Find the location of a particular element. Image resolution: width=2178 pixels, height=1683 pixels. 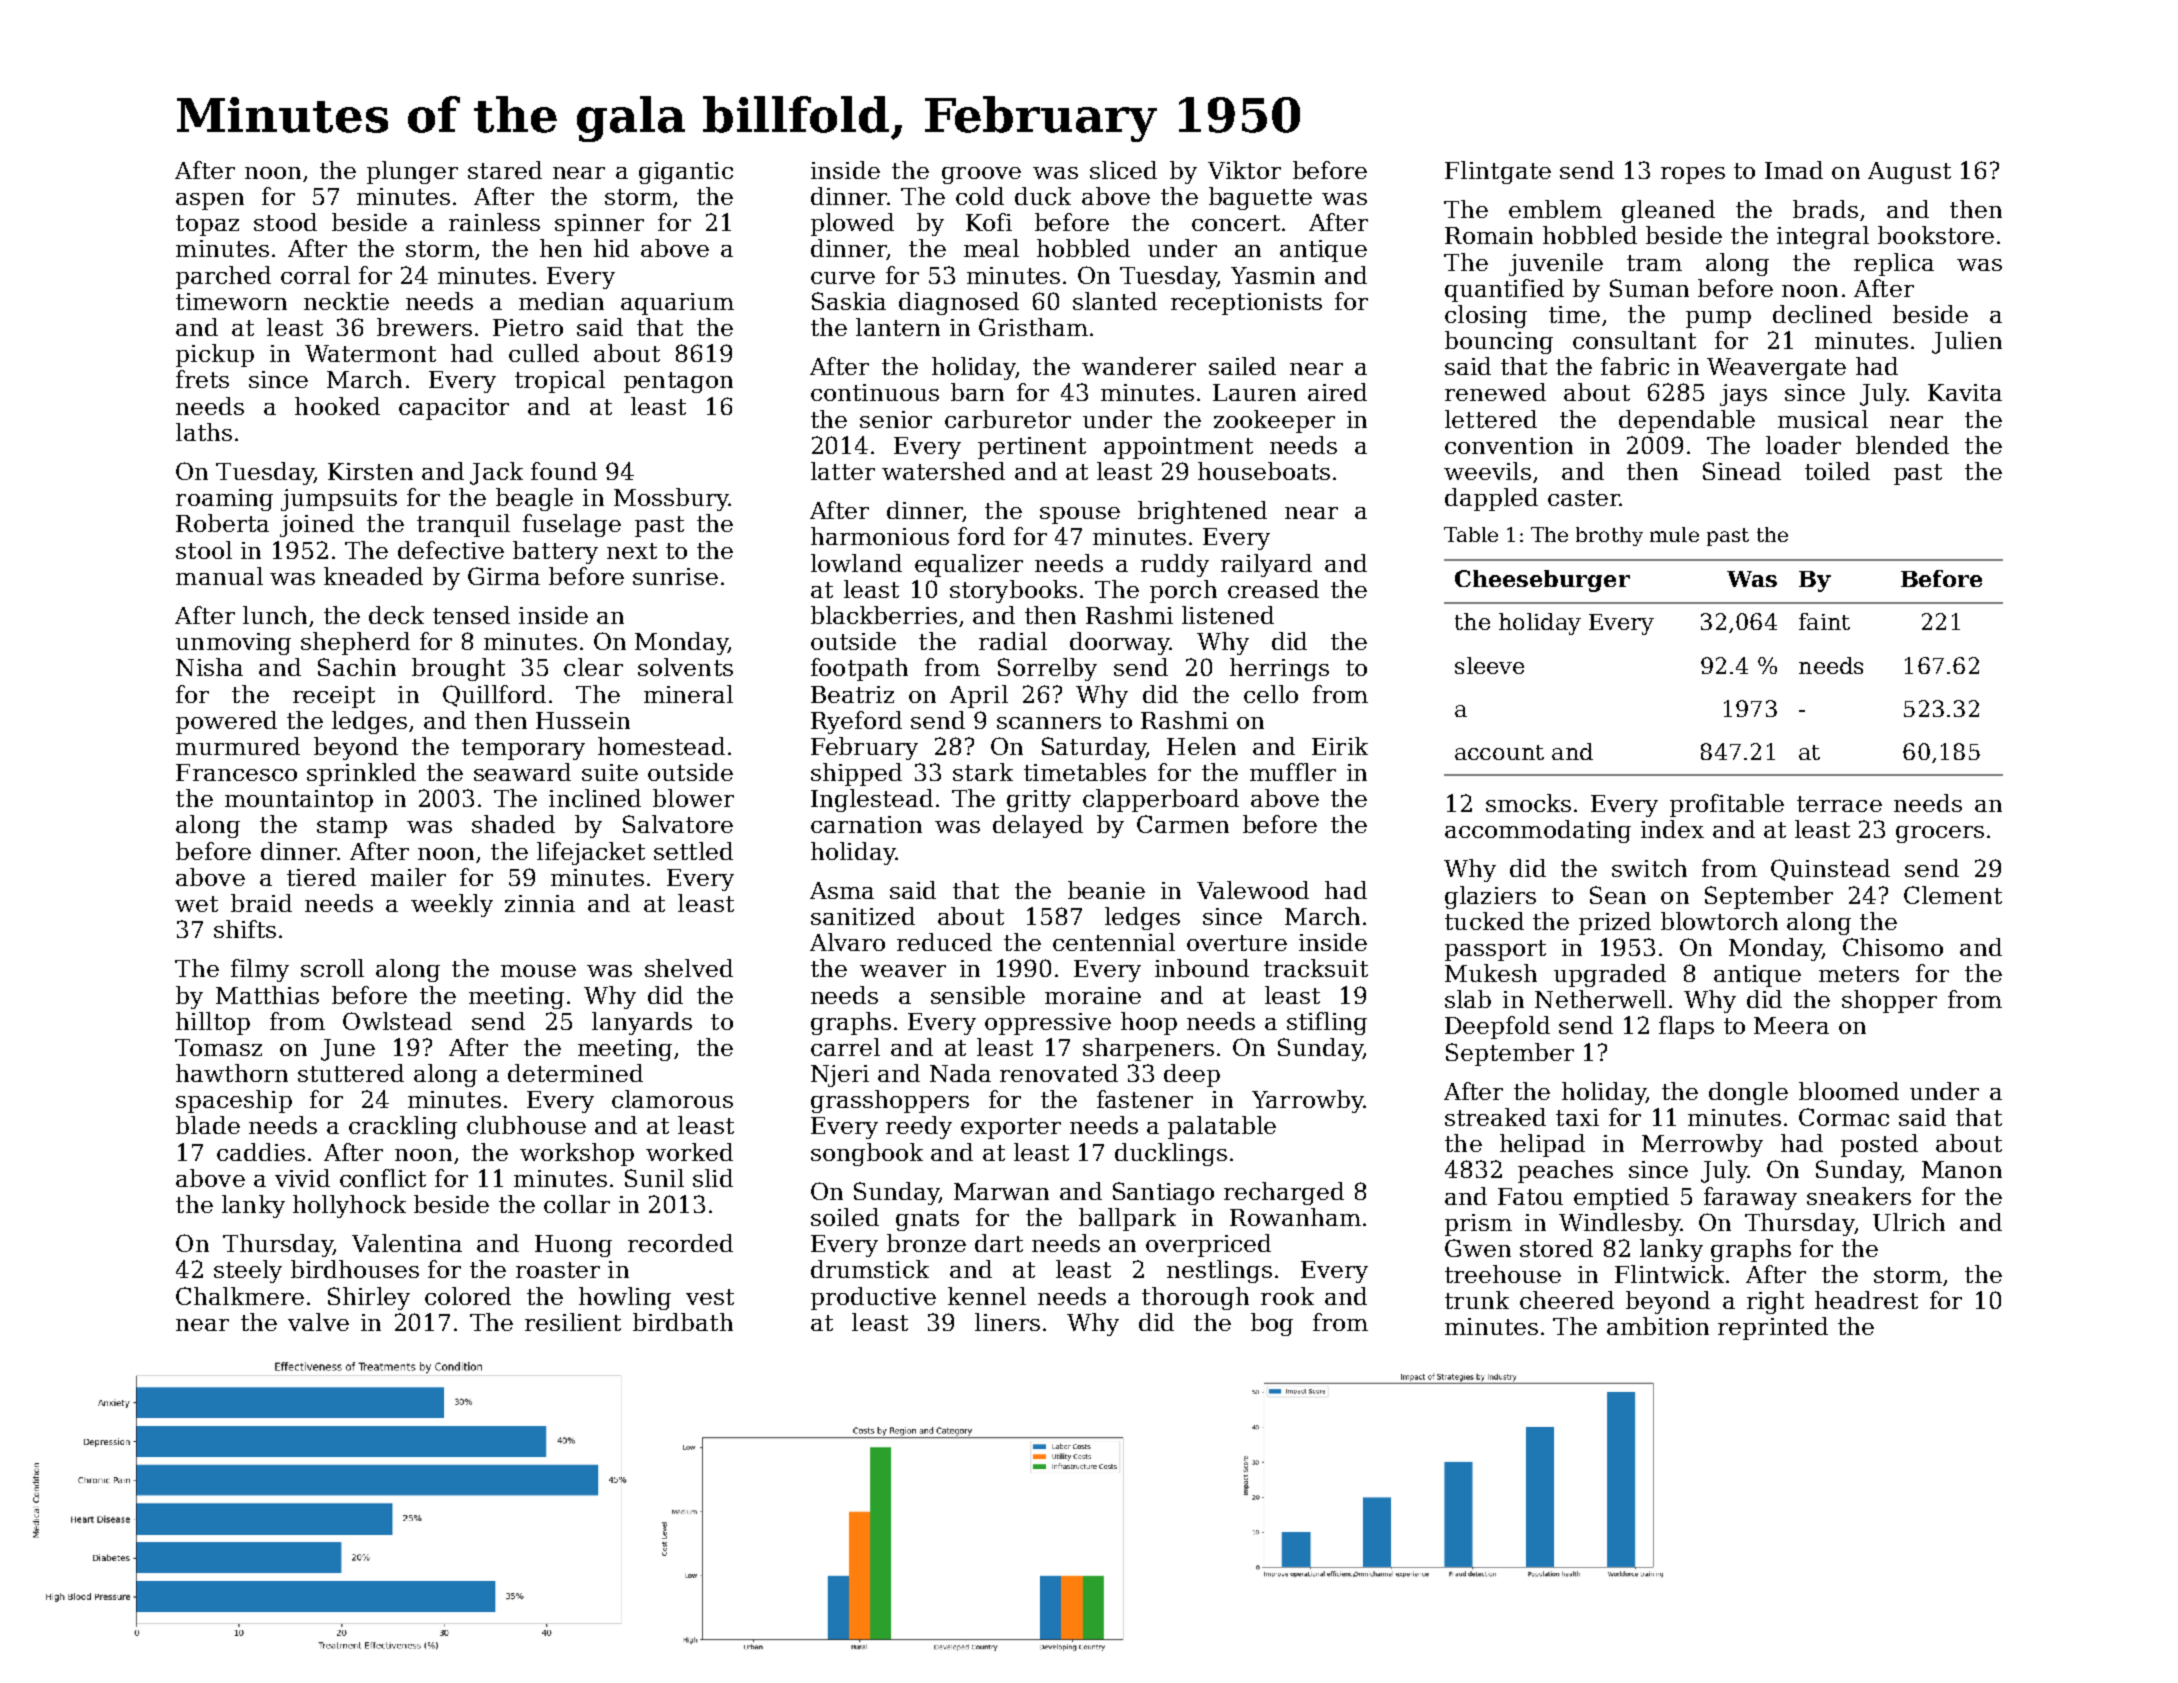

Manon is located at coordinates (1962, 1169).
